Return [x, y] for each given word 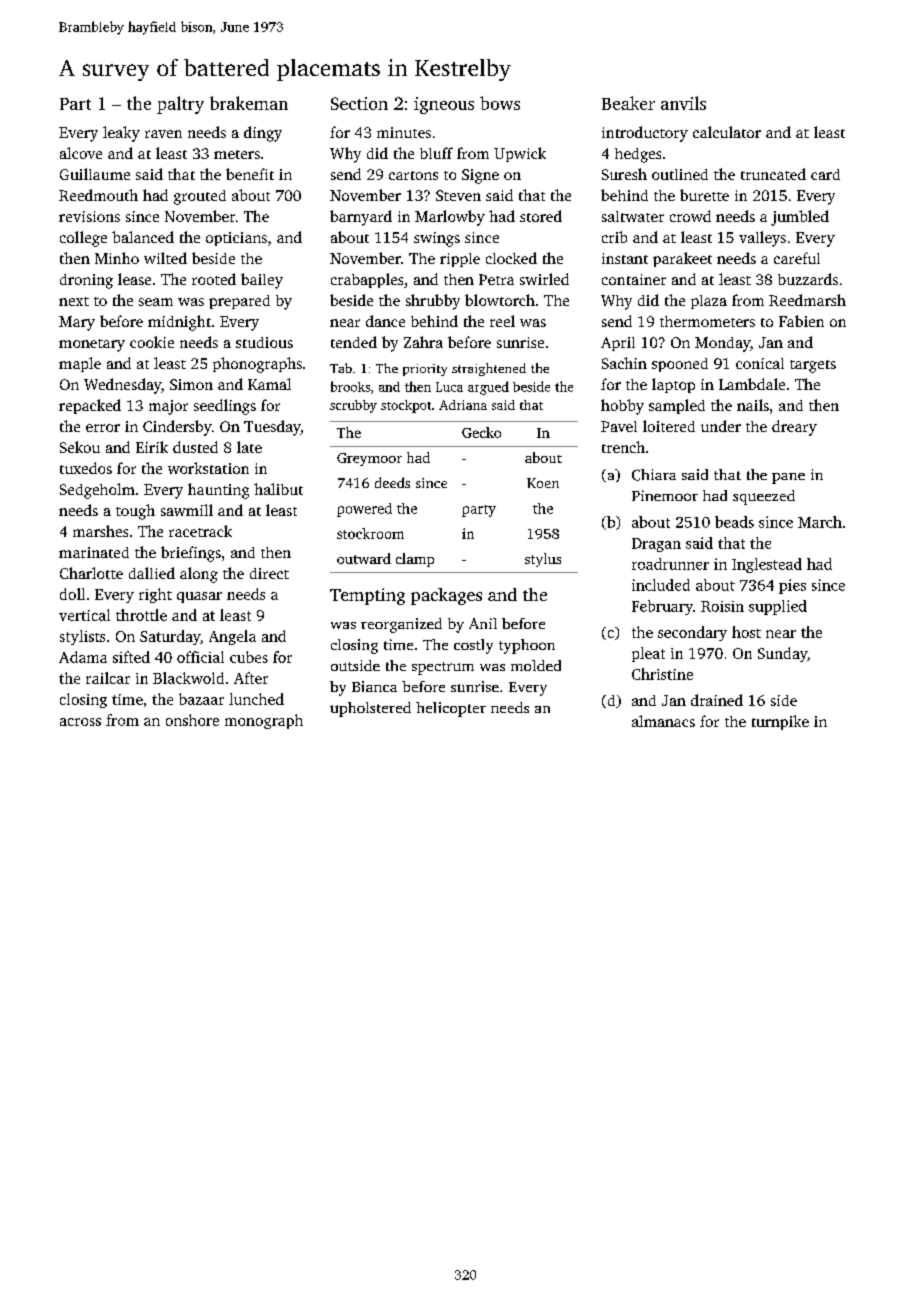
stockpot [406, 406]
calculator [727, 132]
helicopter [451, 709]
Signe [480, 176]
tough [135, 512]
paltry [180, 105]
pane [788, 478]
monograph [264, 721]
